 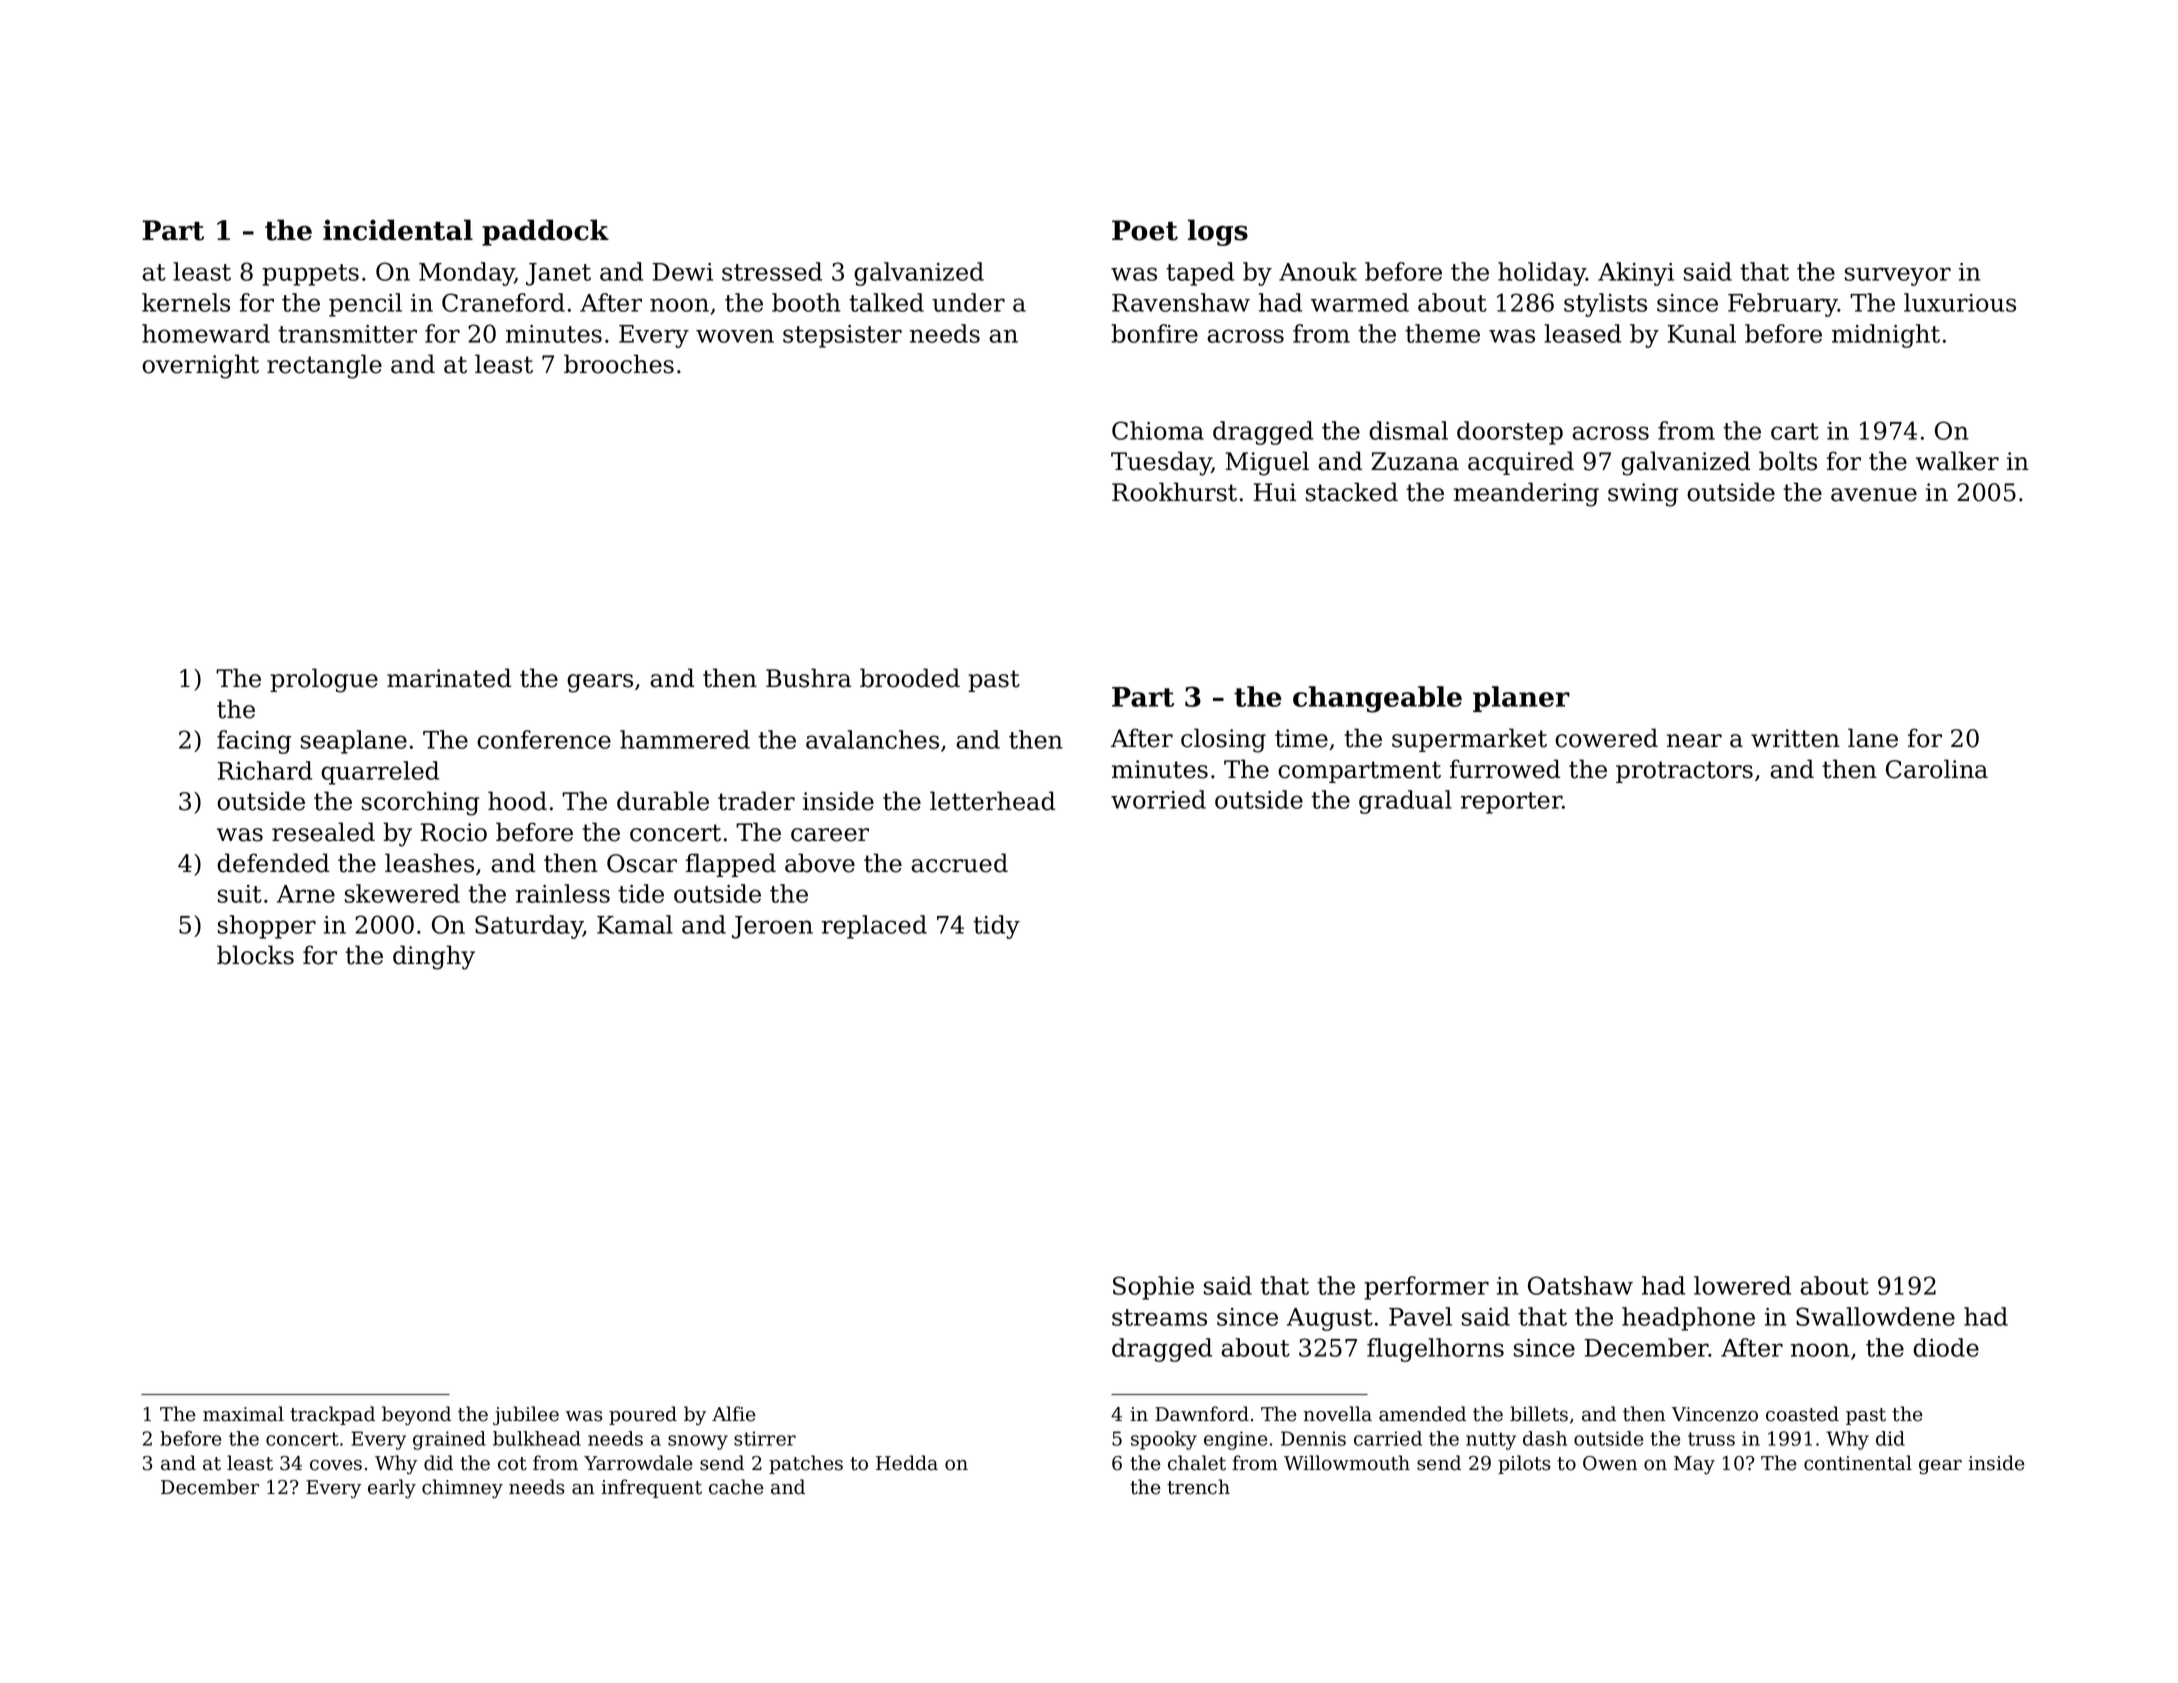 I want to click on spooky, so click(x=1164, y=1440).
